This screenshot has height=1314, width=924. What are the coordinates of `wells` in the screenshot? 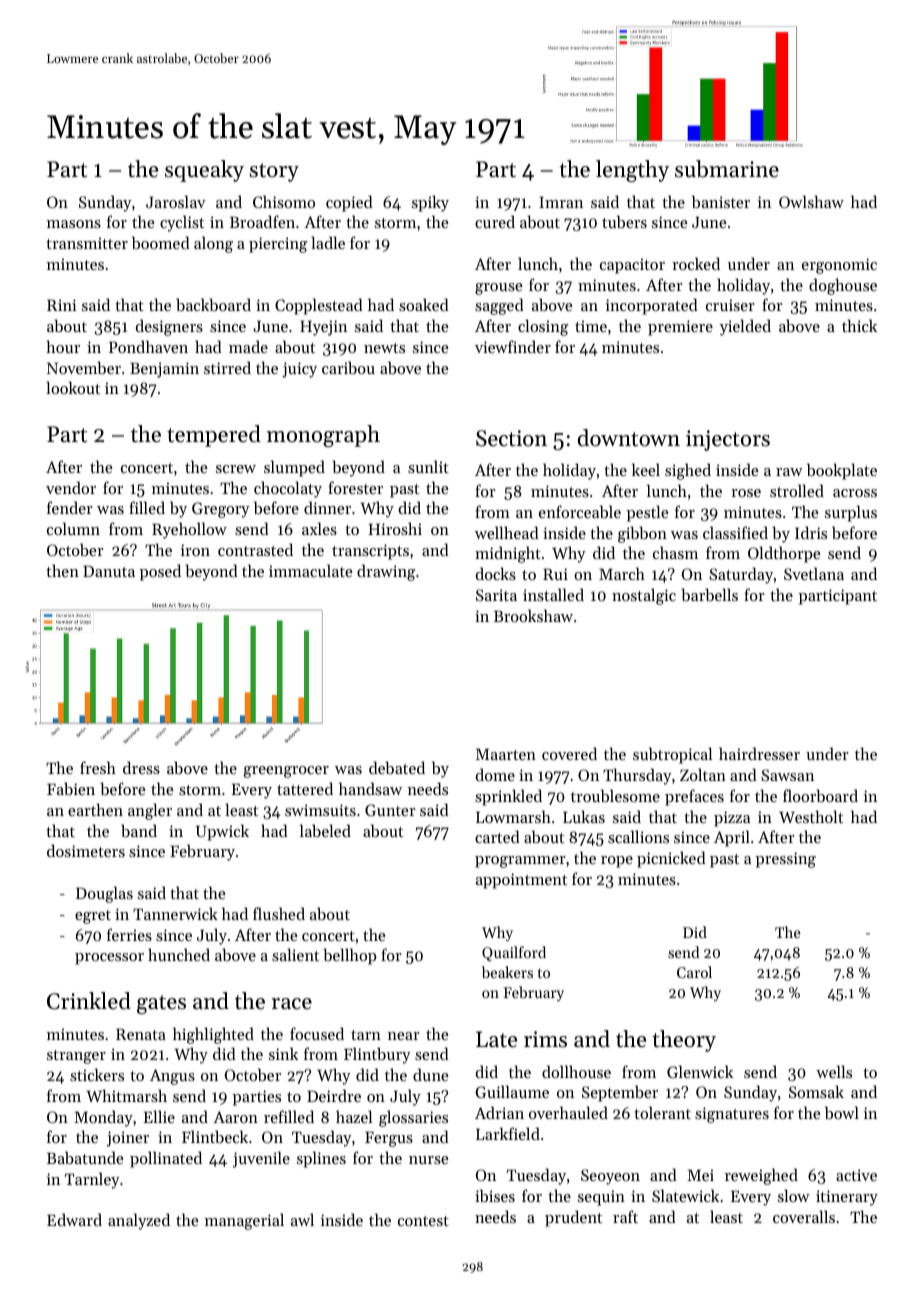 It's located at (834, 1071).
